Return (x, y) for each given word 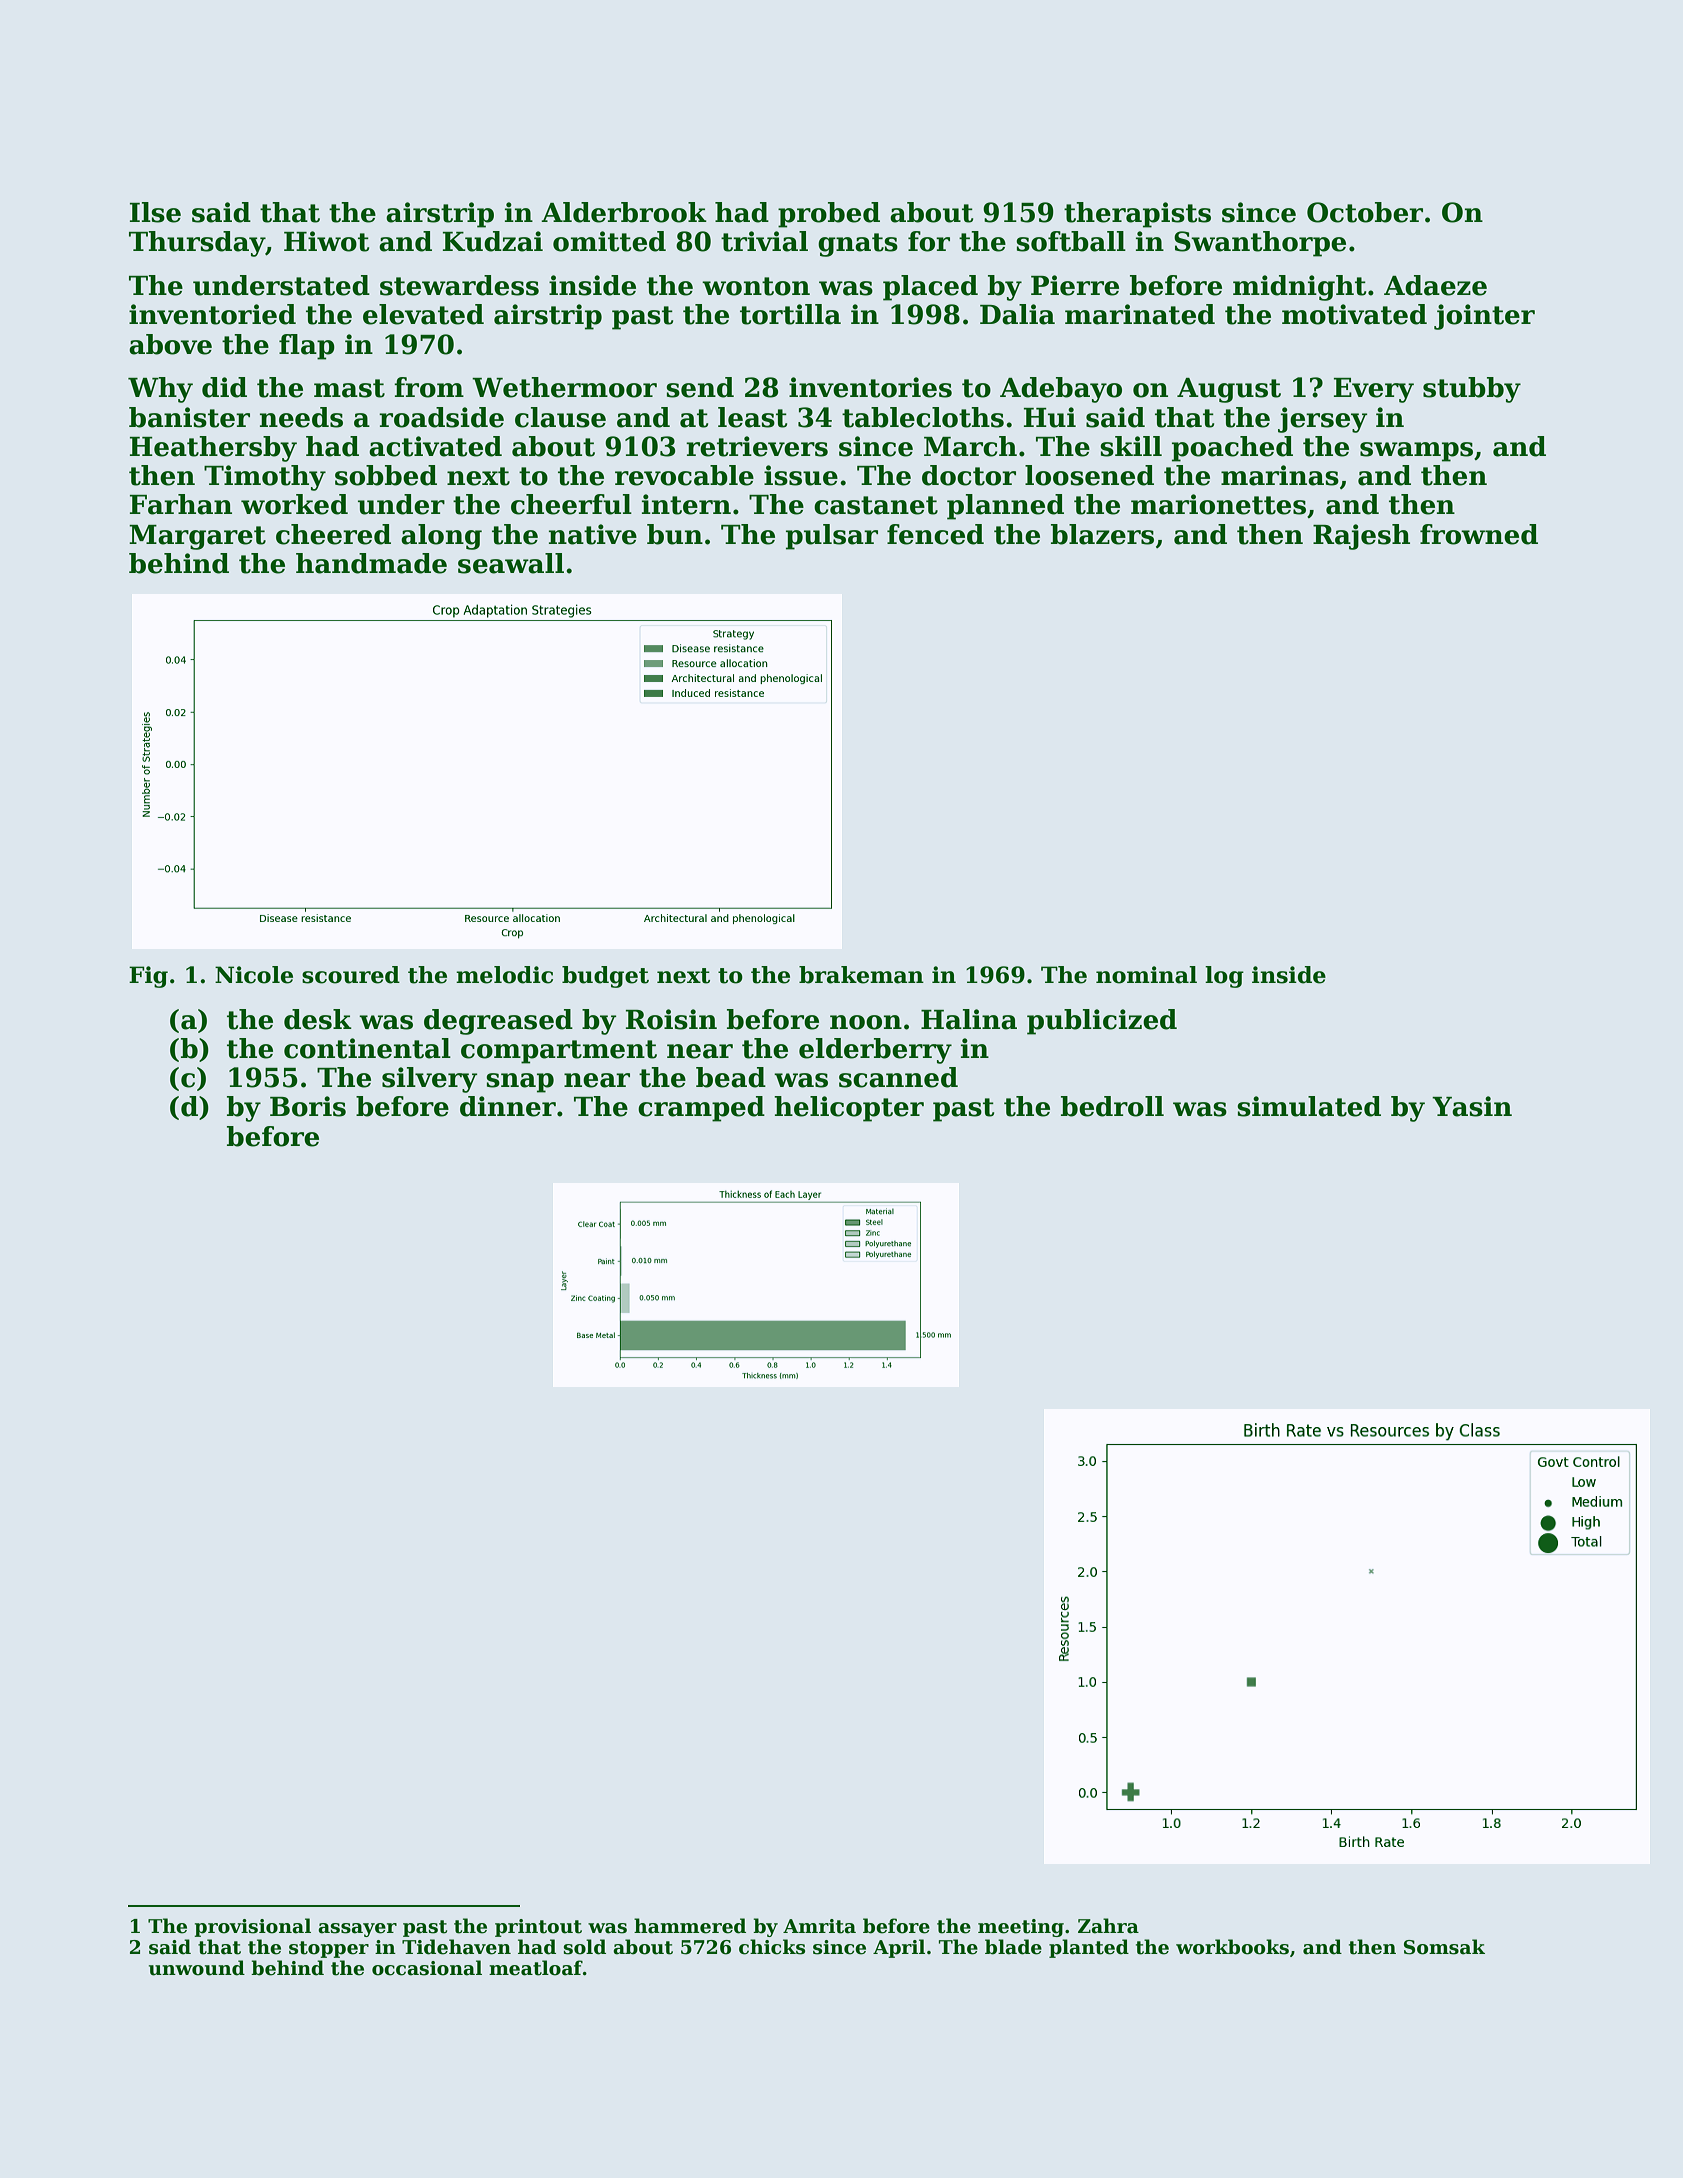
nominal (1146, 975)
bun (675, 534)
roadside (441, 417)
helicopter (849, 1109)
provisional (252, 1927)
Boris (308, 1106)
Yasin (1472, 1106)
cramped (701, 1109)
